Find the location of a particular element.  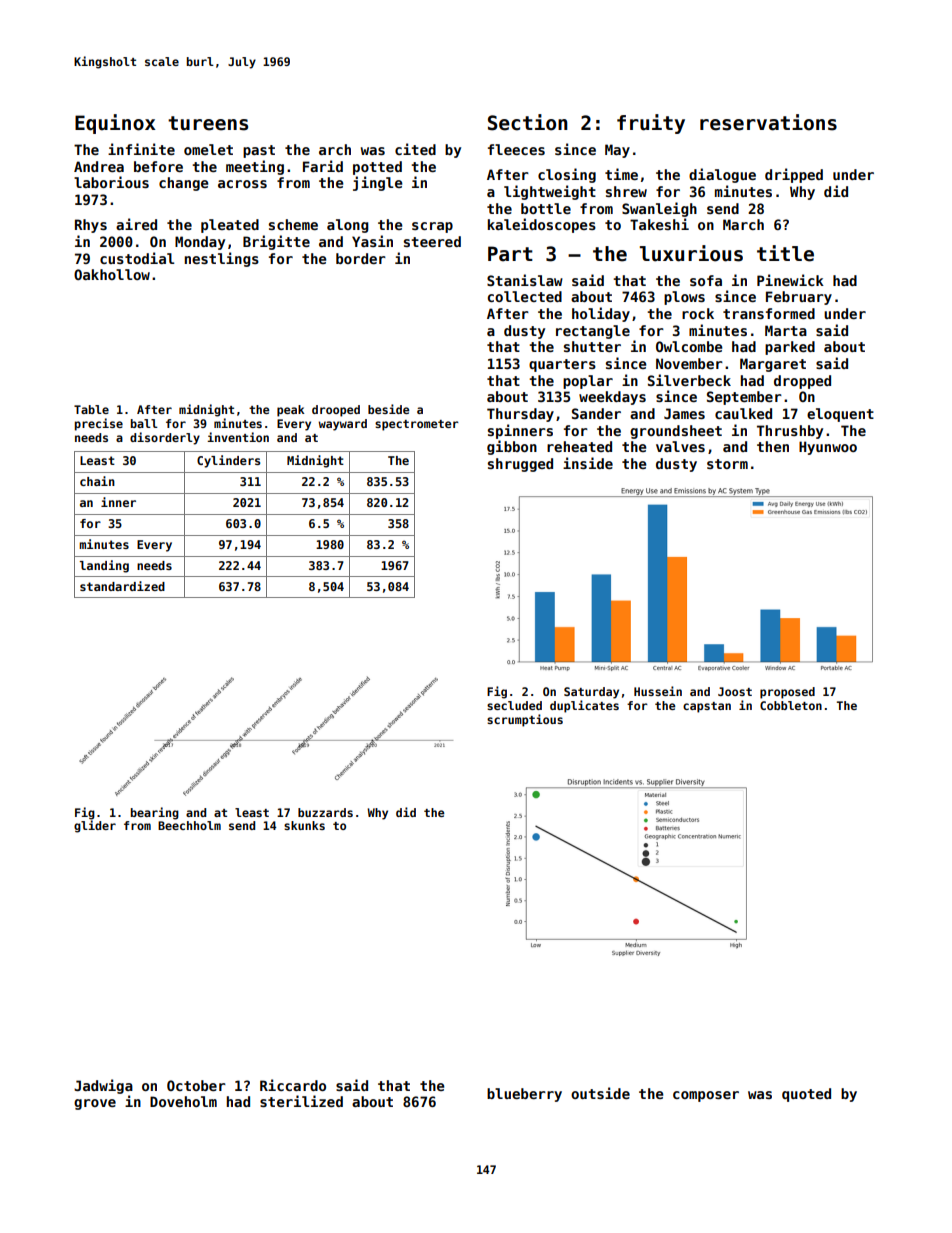

Cobbleton is located at coordinates (791, 705).
